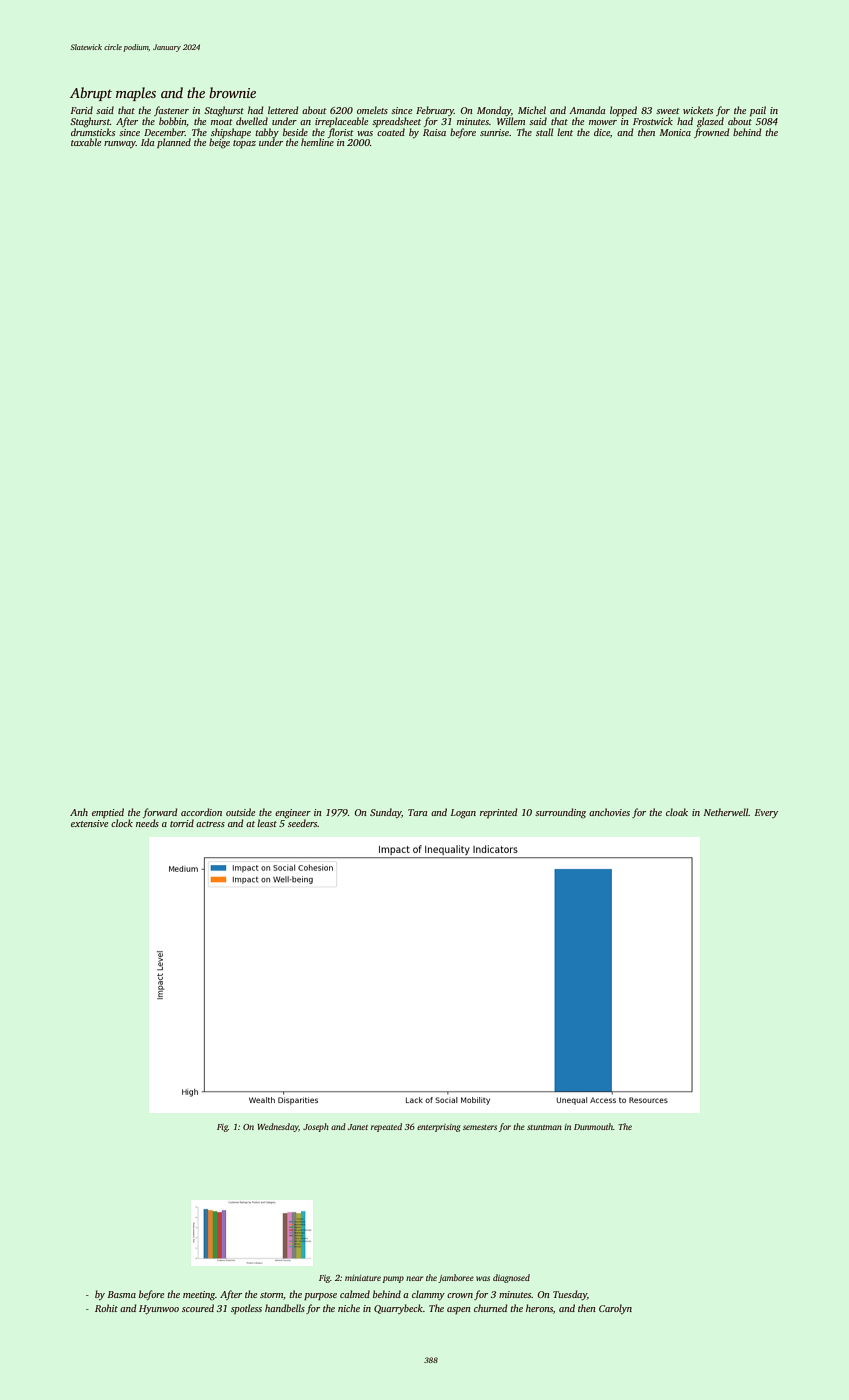 The image size is (849, 1400). Describe the element at coordinates (698, 110) in the screenshot. I see `wickets` at that location.
